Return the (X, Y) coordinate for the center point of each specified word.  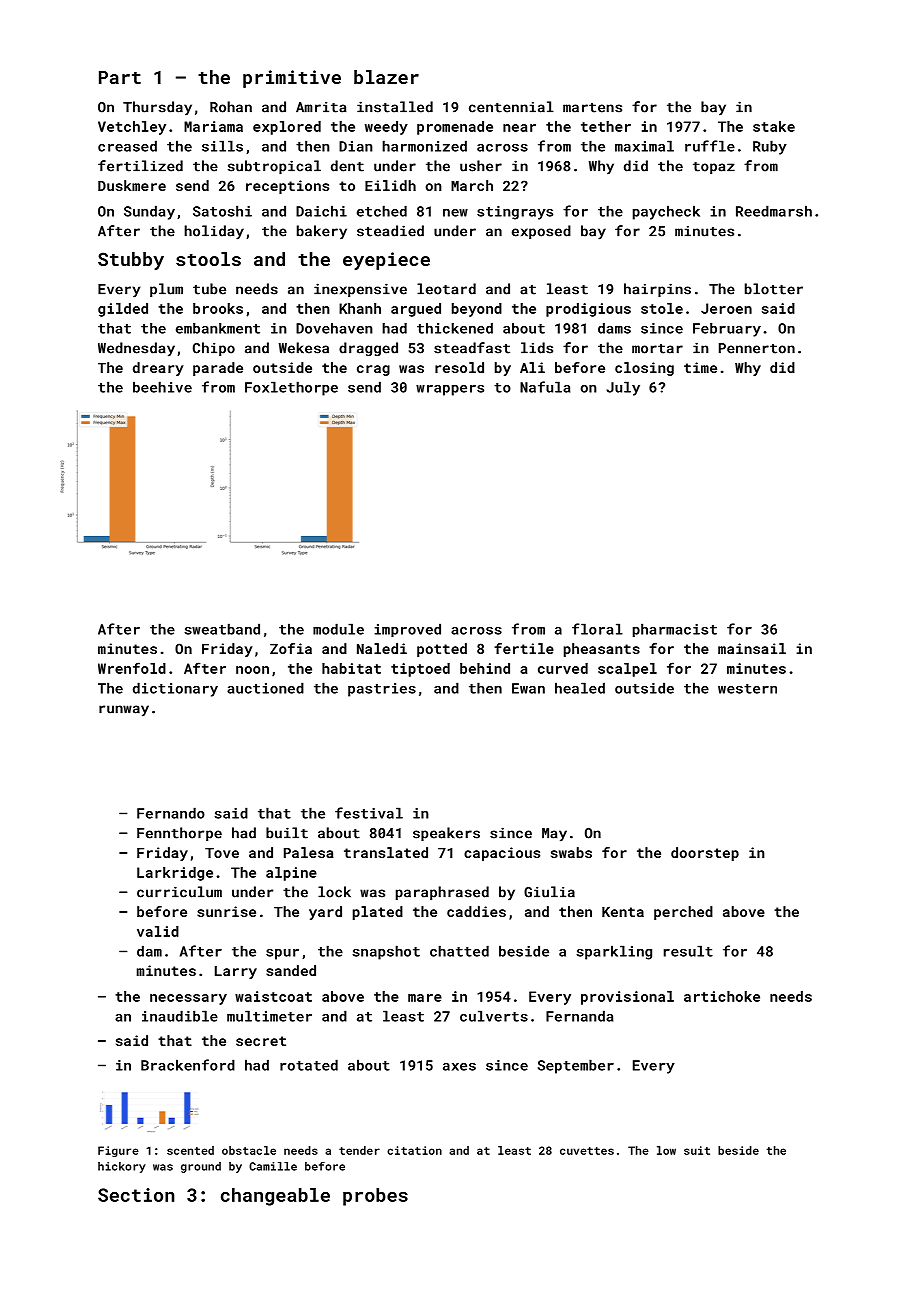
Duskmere (132, 185)
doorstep (705, 854)
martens (592, 108)
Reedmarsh (774, 211)
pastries (382, 690)
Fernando (171, 813)
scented (190, 1150)
